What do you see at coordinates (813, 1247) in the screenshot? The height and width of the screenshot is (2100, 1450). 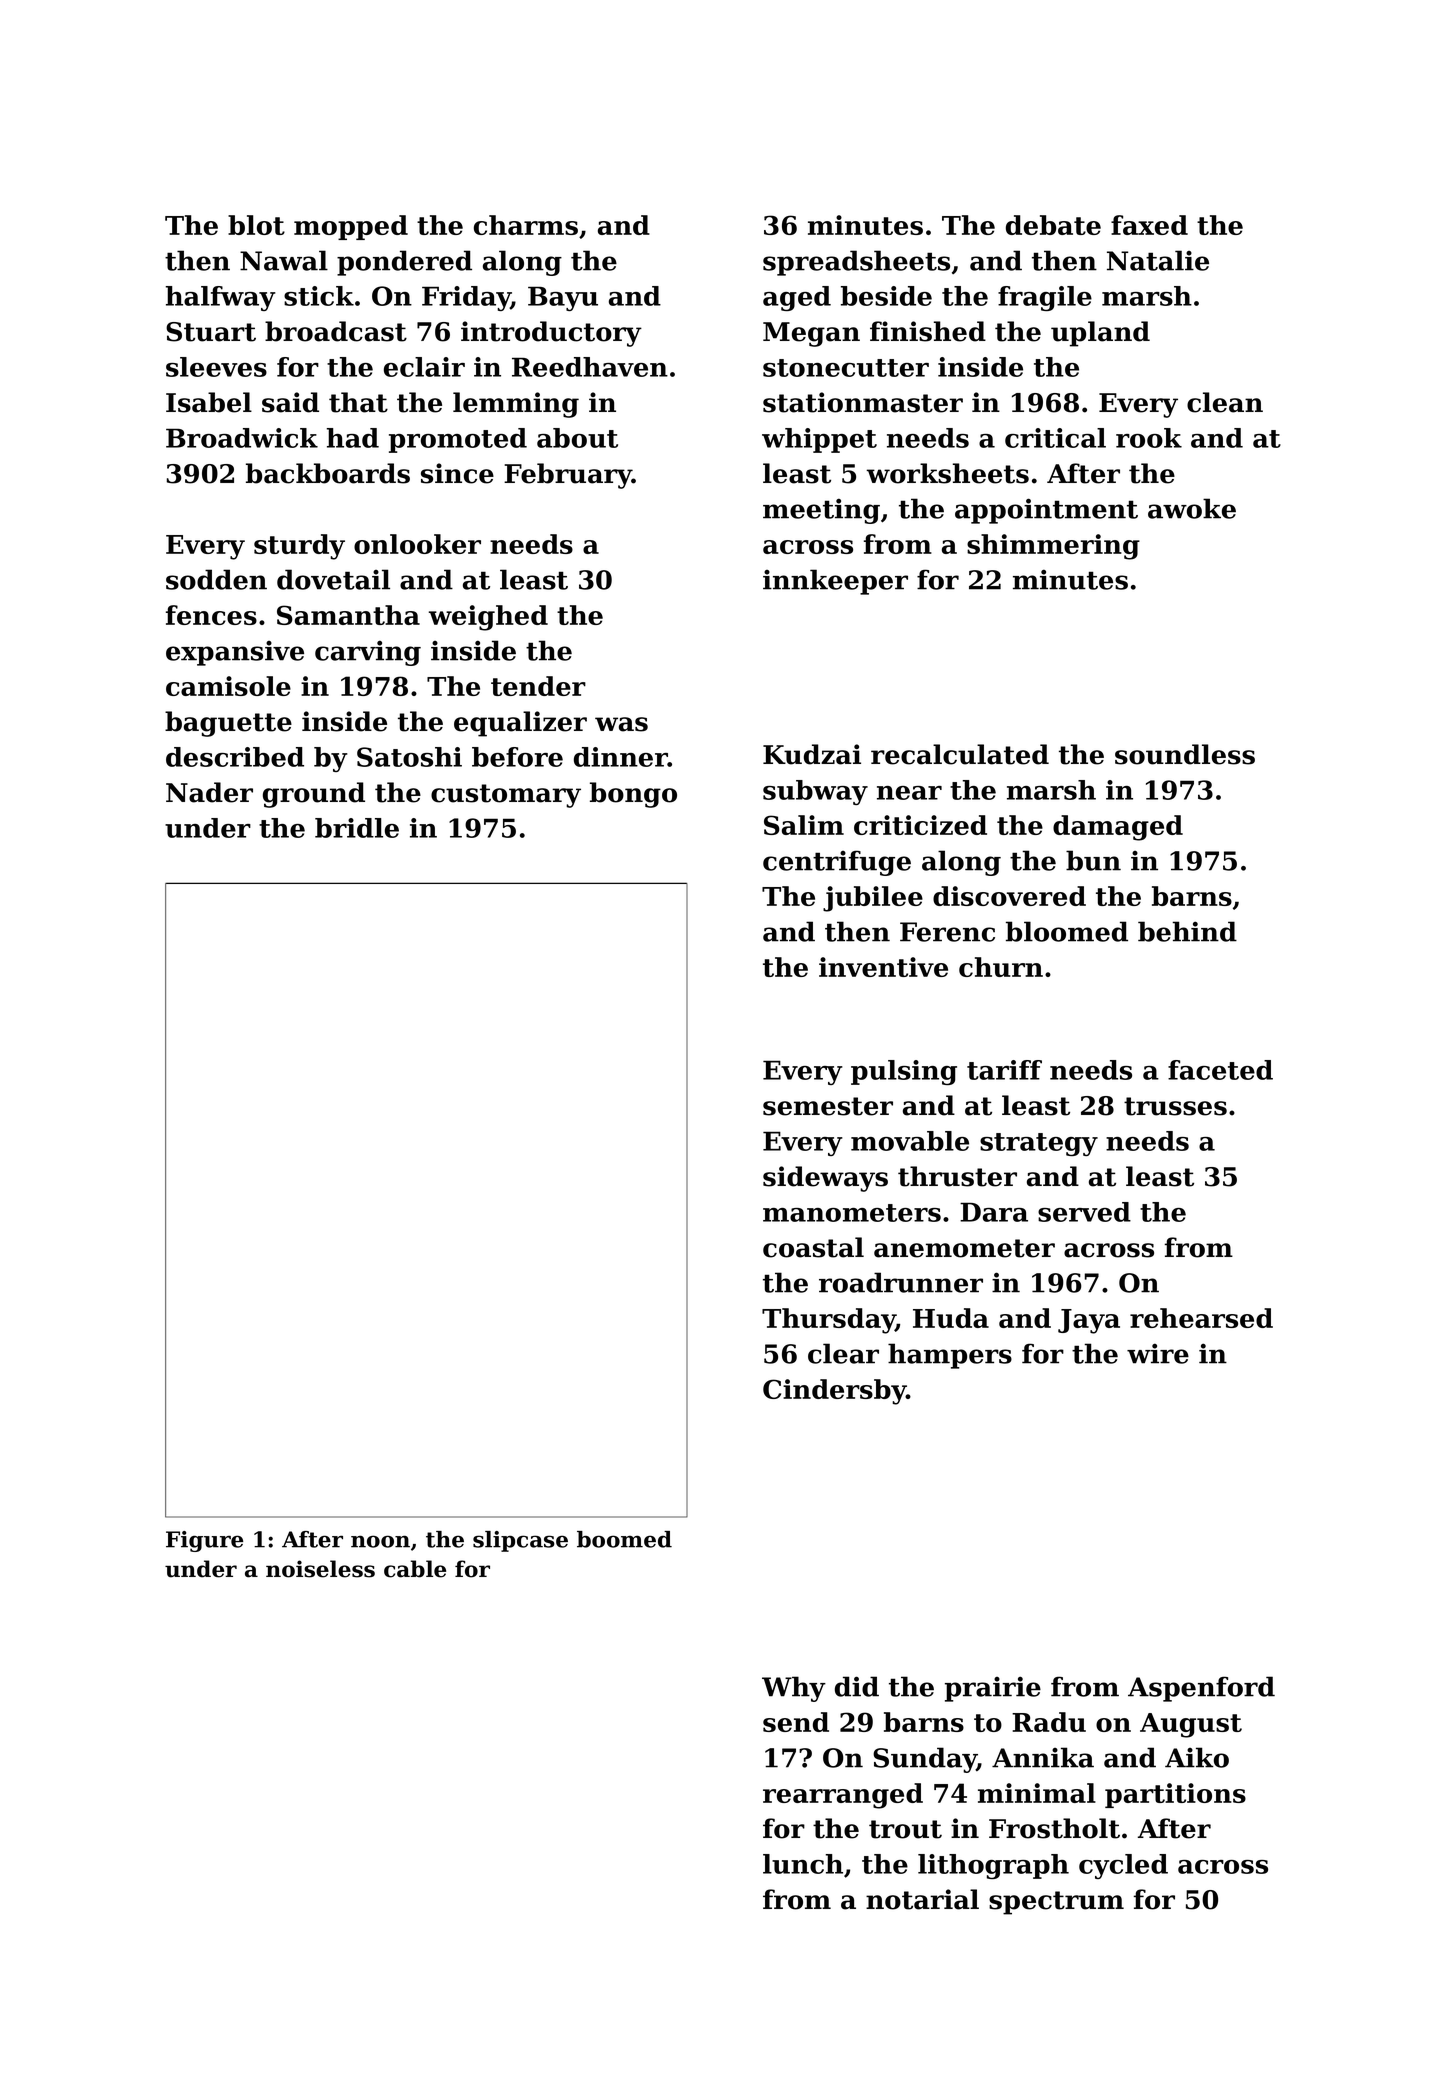 I see `coastal` at bounding box center [813, 1247].
